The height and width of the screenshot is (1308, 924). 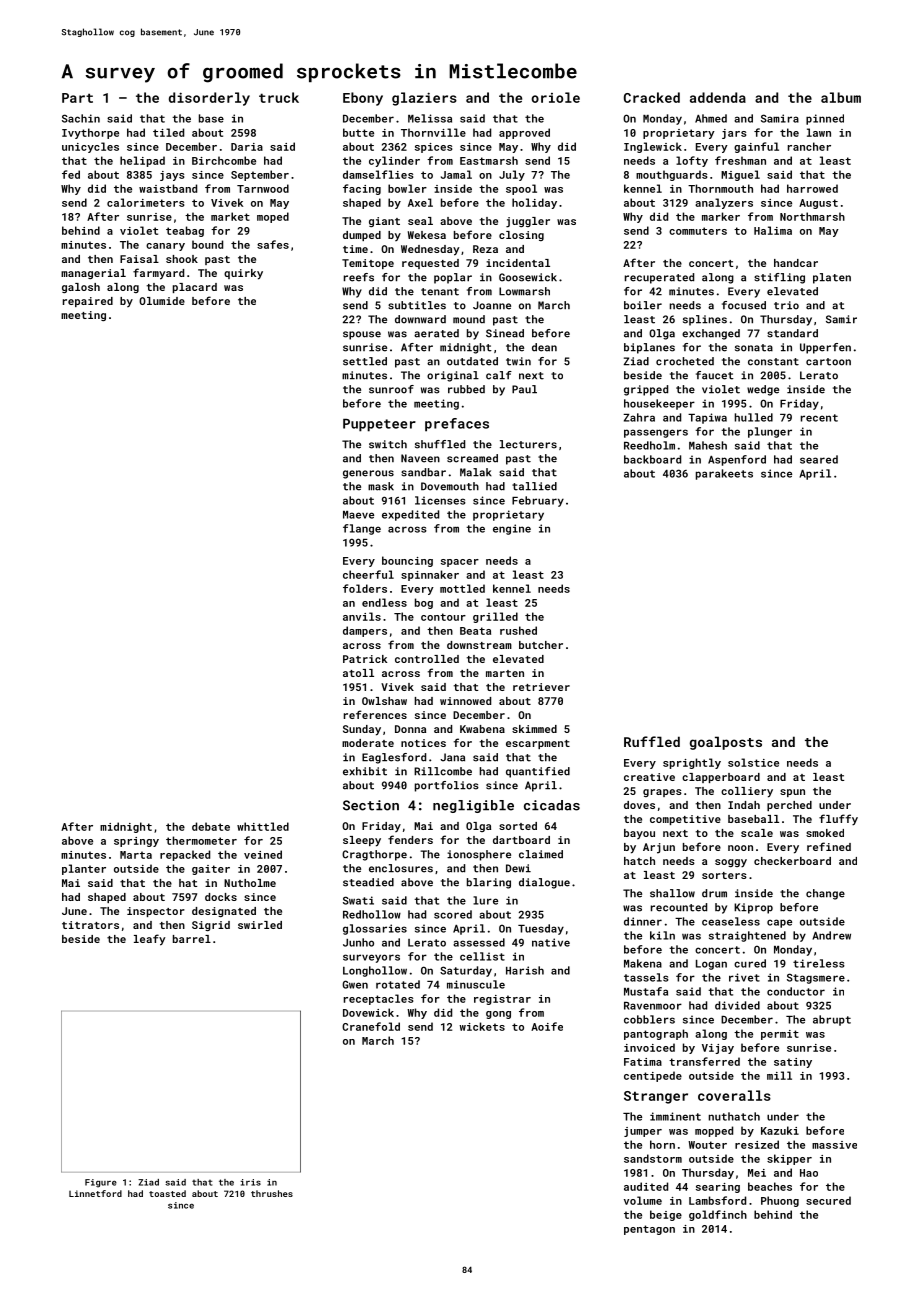 I want to click on folders, so click(x=365, y=588).
